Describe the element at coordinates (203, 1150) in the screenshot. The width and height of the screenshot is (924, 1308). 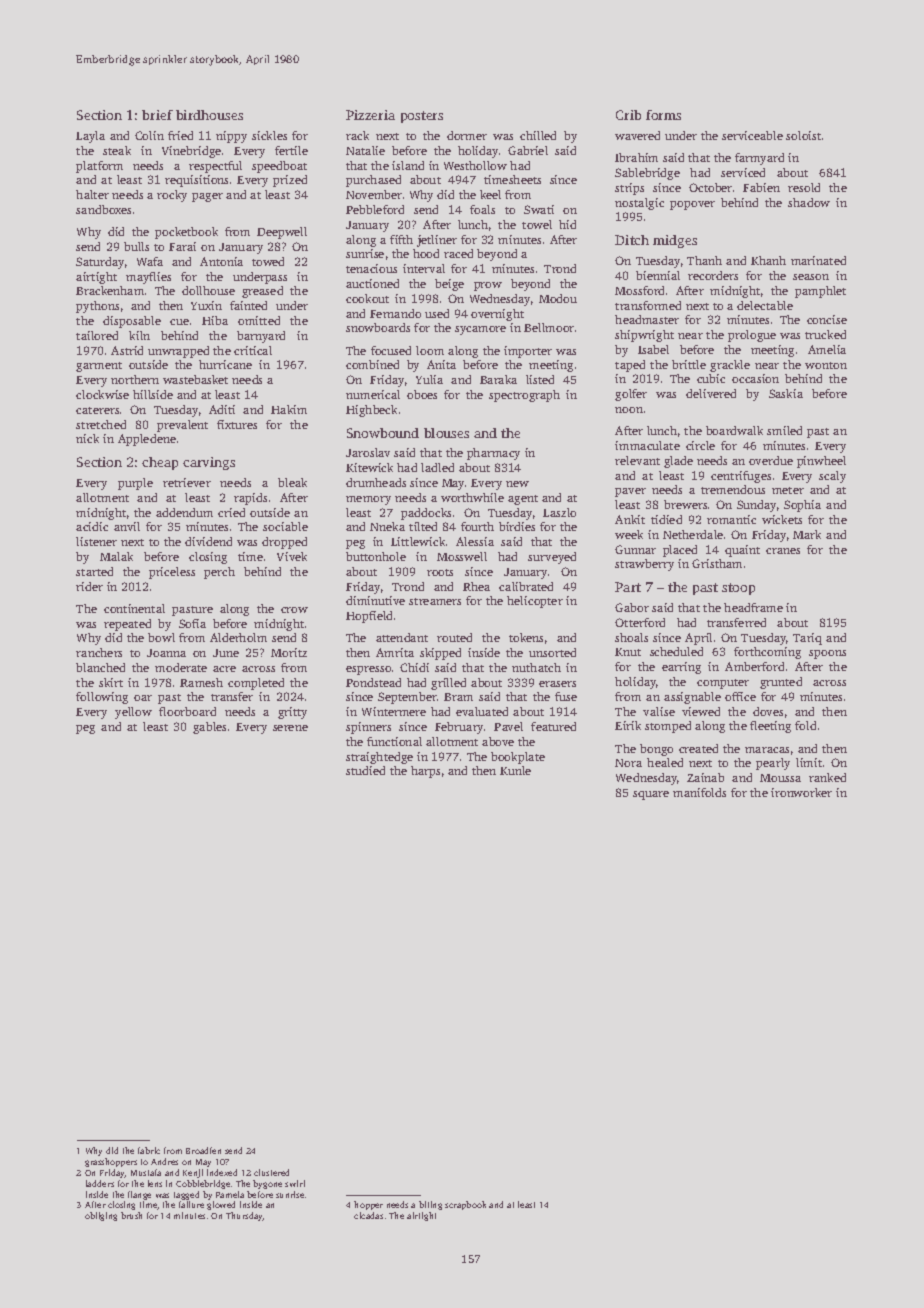
I see `Broadfen` at that location.
